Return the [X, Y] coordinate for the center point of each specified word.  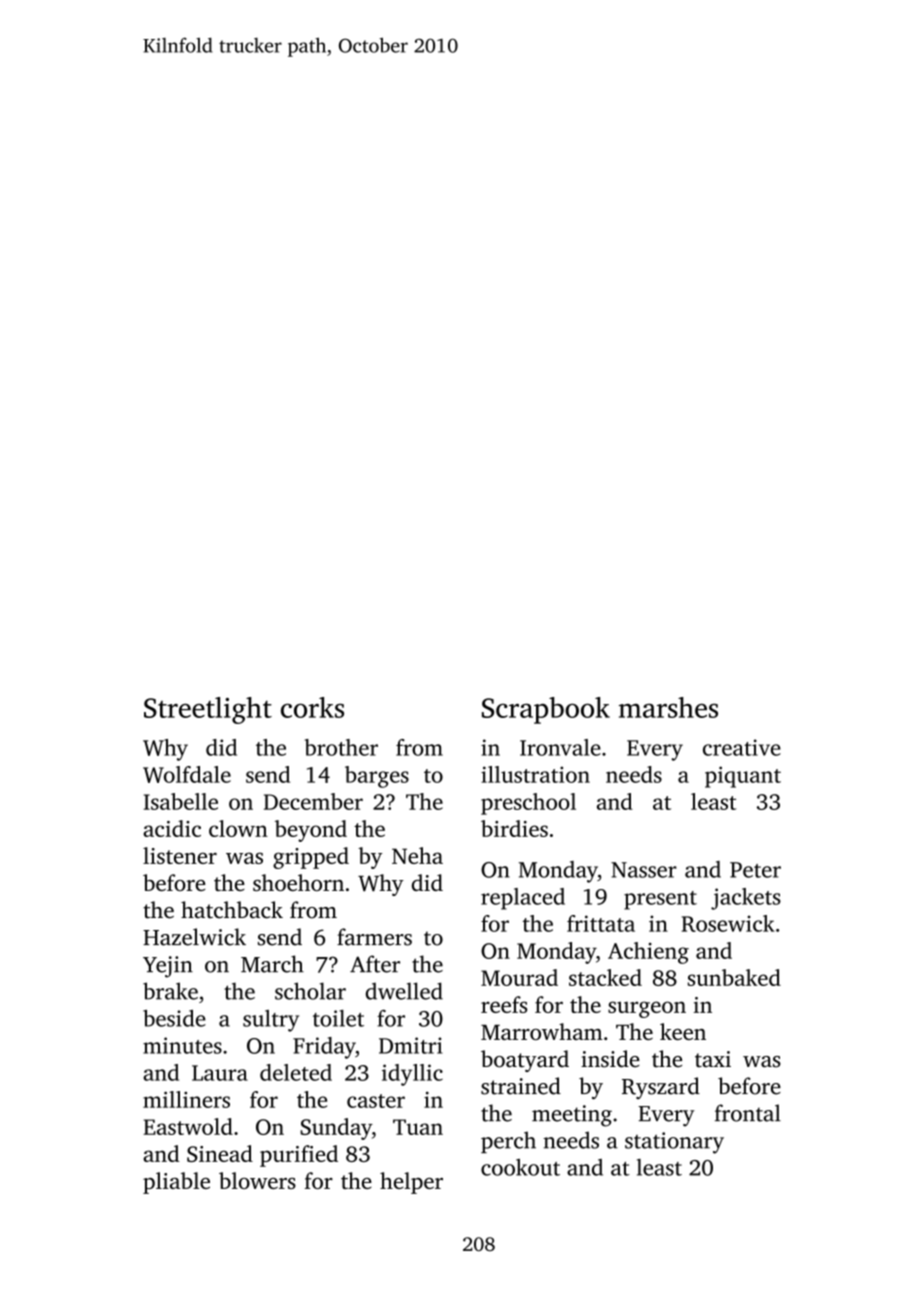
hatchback [232, 910]
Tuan [418, 1127]
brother [341, 747]
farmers [374, 937]
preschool [528, 804]
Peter [755, 870]
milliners [186, 1099]
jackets [746, 899]
